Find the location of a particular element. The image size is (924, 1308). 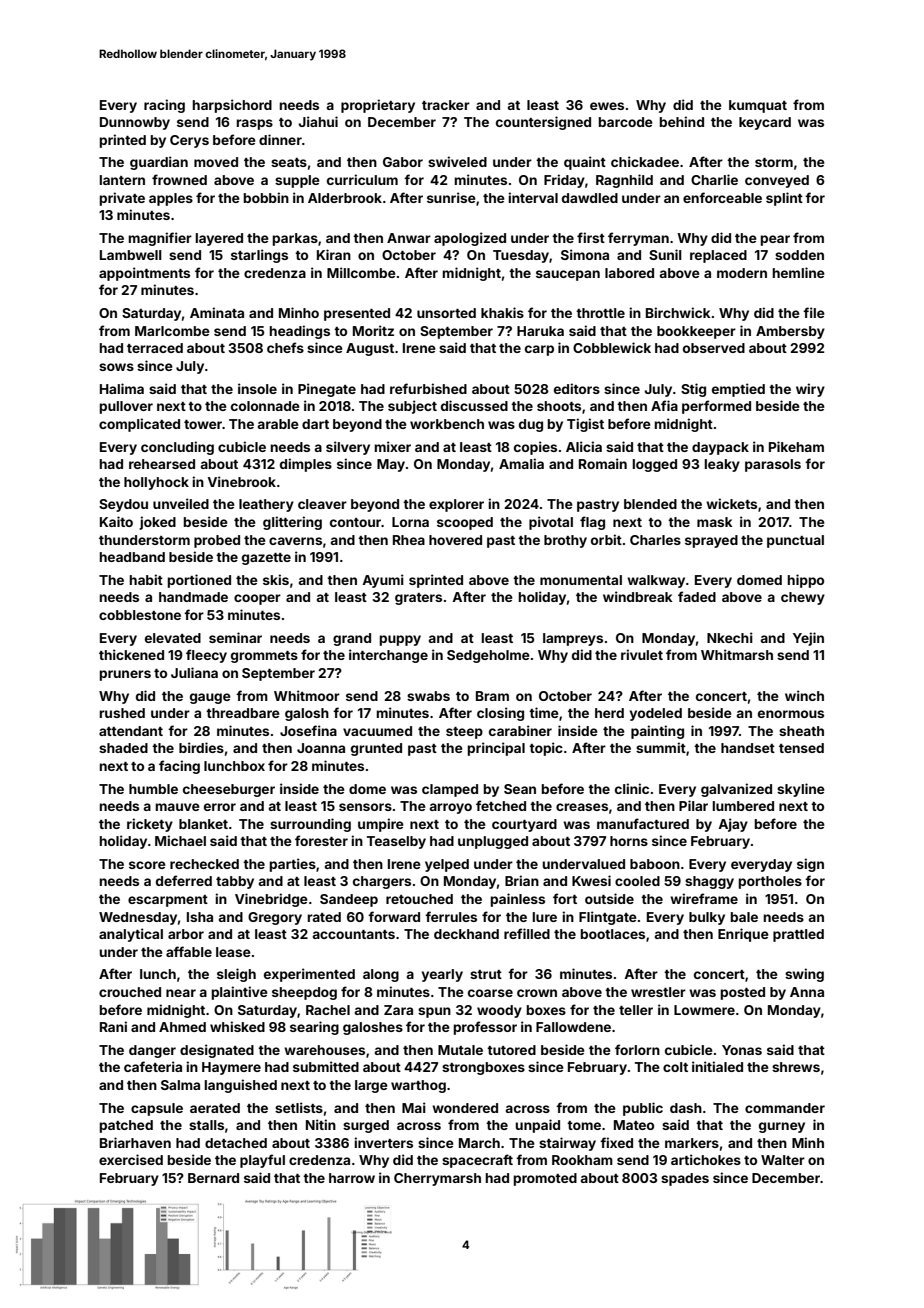

unplugged is located at coordinates (493, 842).
